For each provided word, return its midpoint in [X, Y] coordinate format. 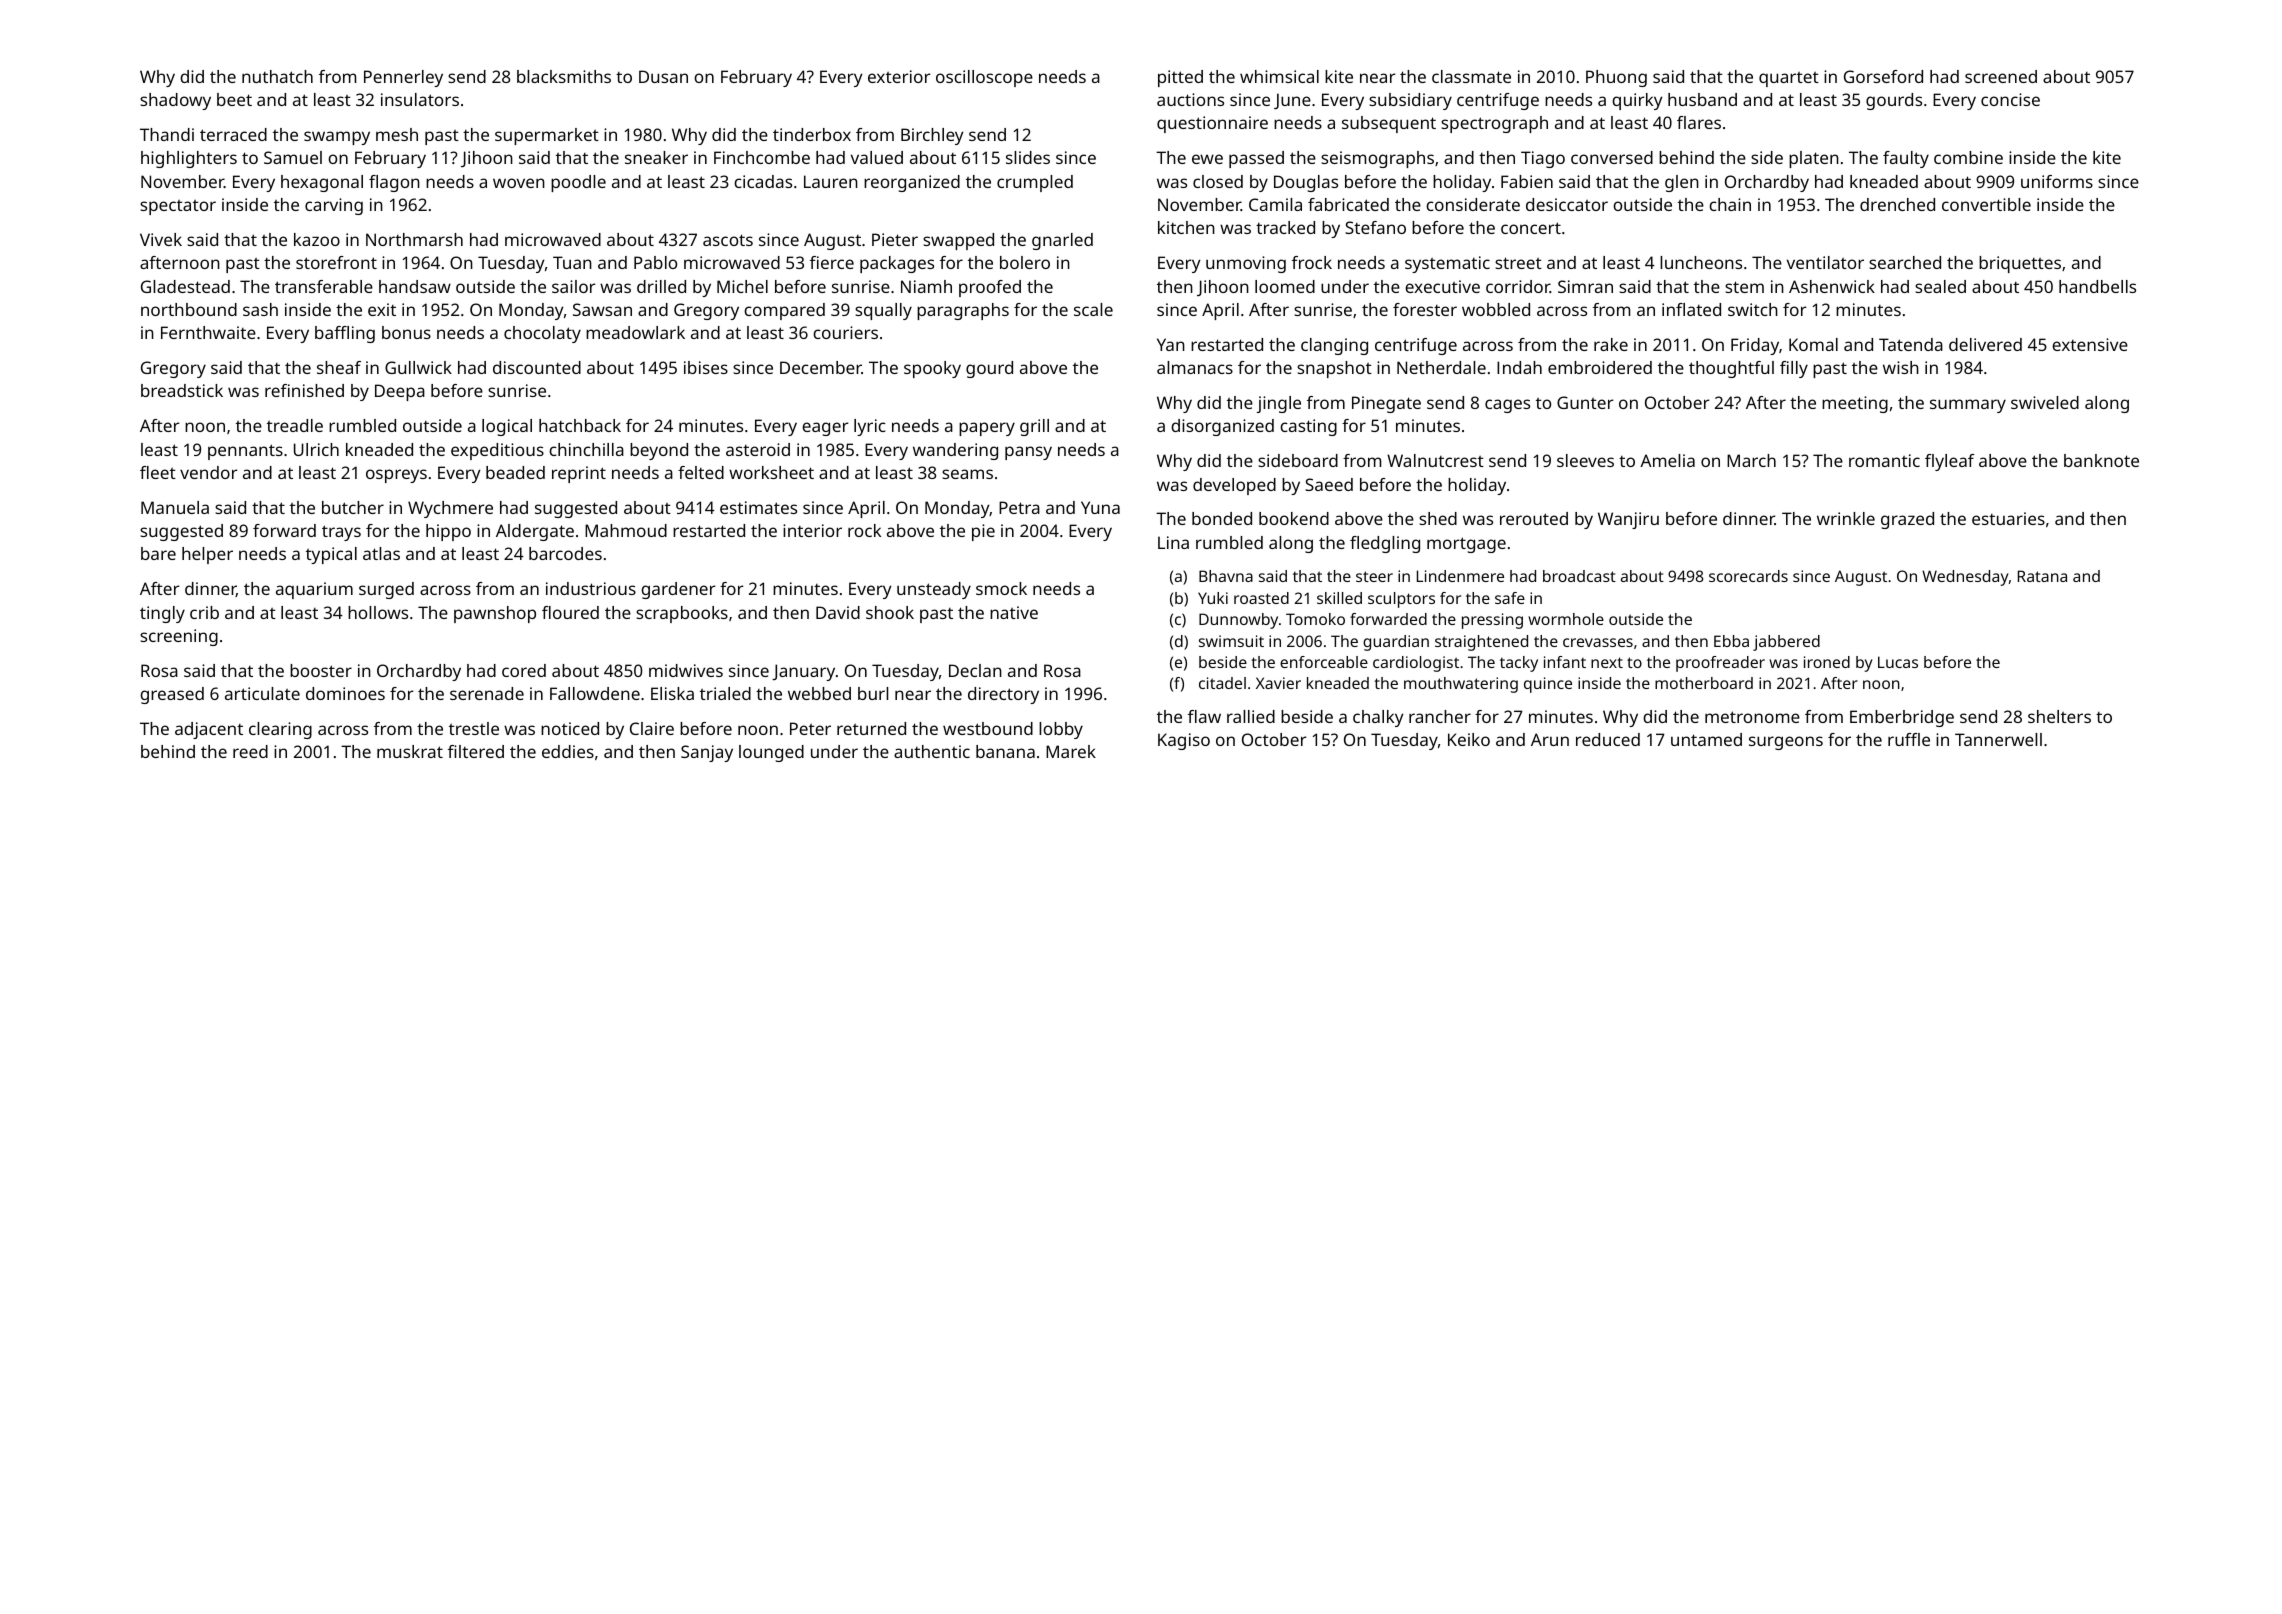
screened [2001, 76]
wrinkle [1846, 518]
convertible [1986, 204]
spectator [178, 207]
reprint [579, 474]
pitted [1180, 78]
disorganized [1222, 427]
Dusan [663, 76]
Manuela [175, 507]
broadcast [1579, 576]
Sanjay [707, 753]
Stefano [1375, 227]
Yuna [1100, 507]
